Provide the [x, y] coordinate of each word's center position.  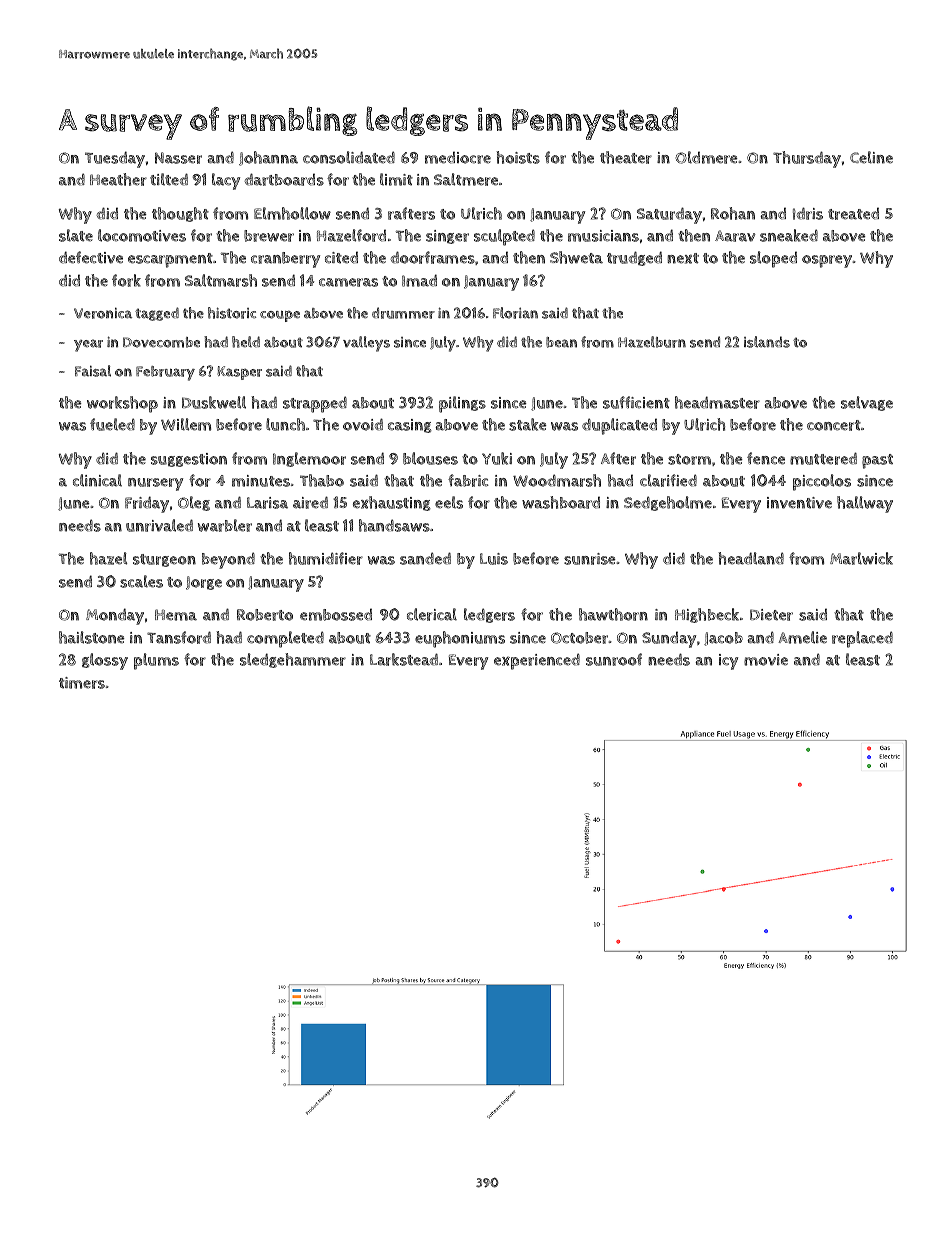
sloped [773, 259]
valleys [366, 344]
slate [76, 235]
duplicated [619, 426]
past [877, 461]
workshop [122, 404]
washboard [561, 502]
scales [141, 581]
